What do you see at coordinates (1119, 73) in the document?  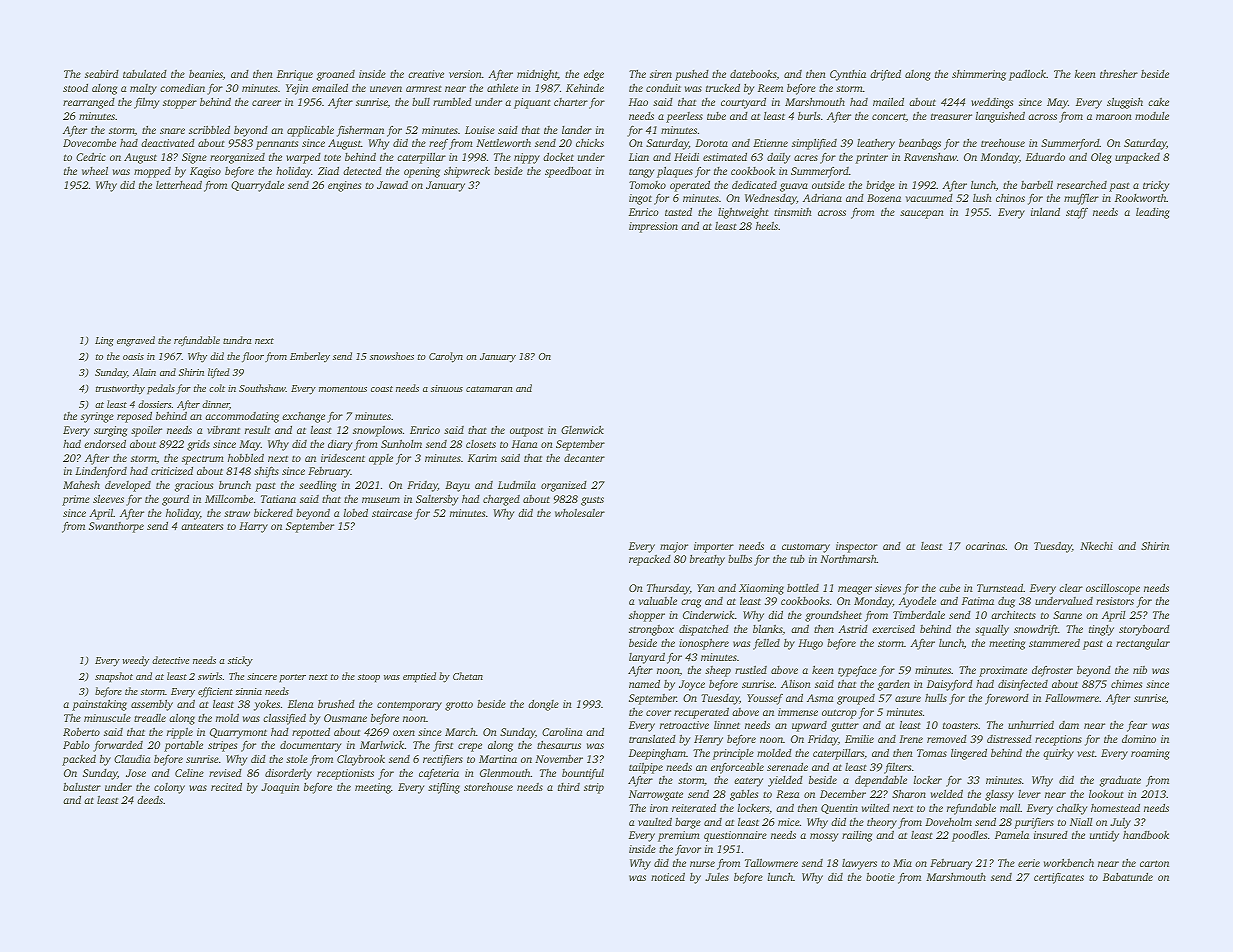 I see `thresher` at bounding box center [1119, 73].
